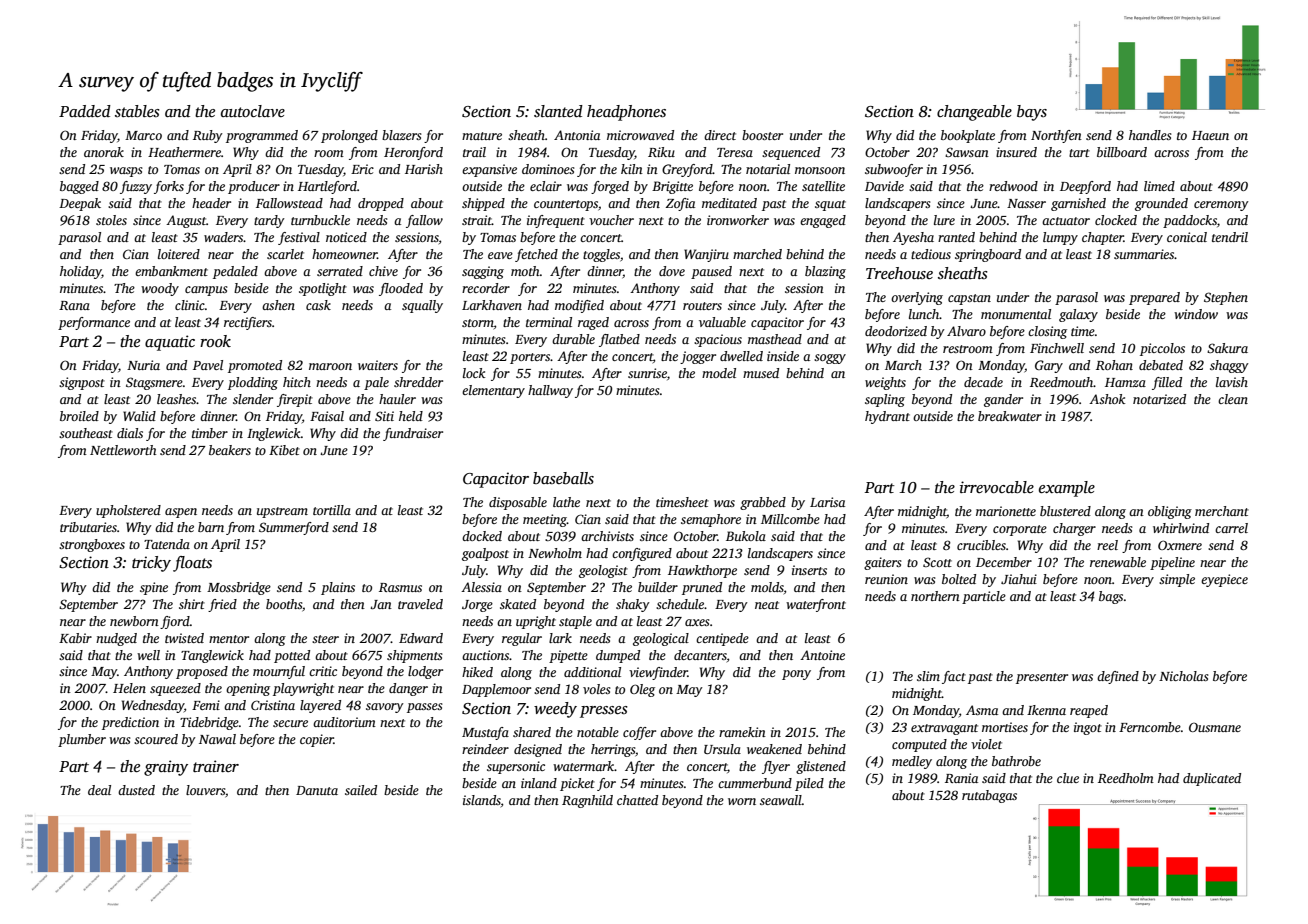 This screenshot has width=1308, height=924. Describe the element at coordinates (755, 783) in the screenshot. I see `cummerbund` at that location.
